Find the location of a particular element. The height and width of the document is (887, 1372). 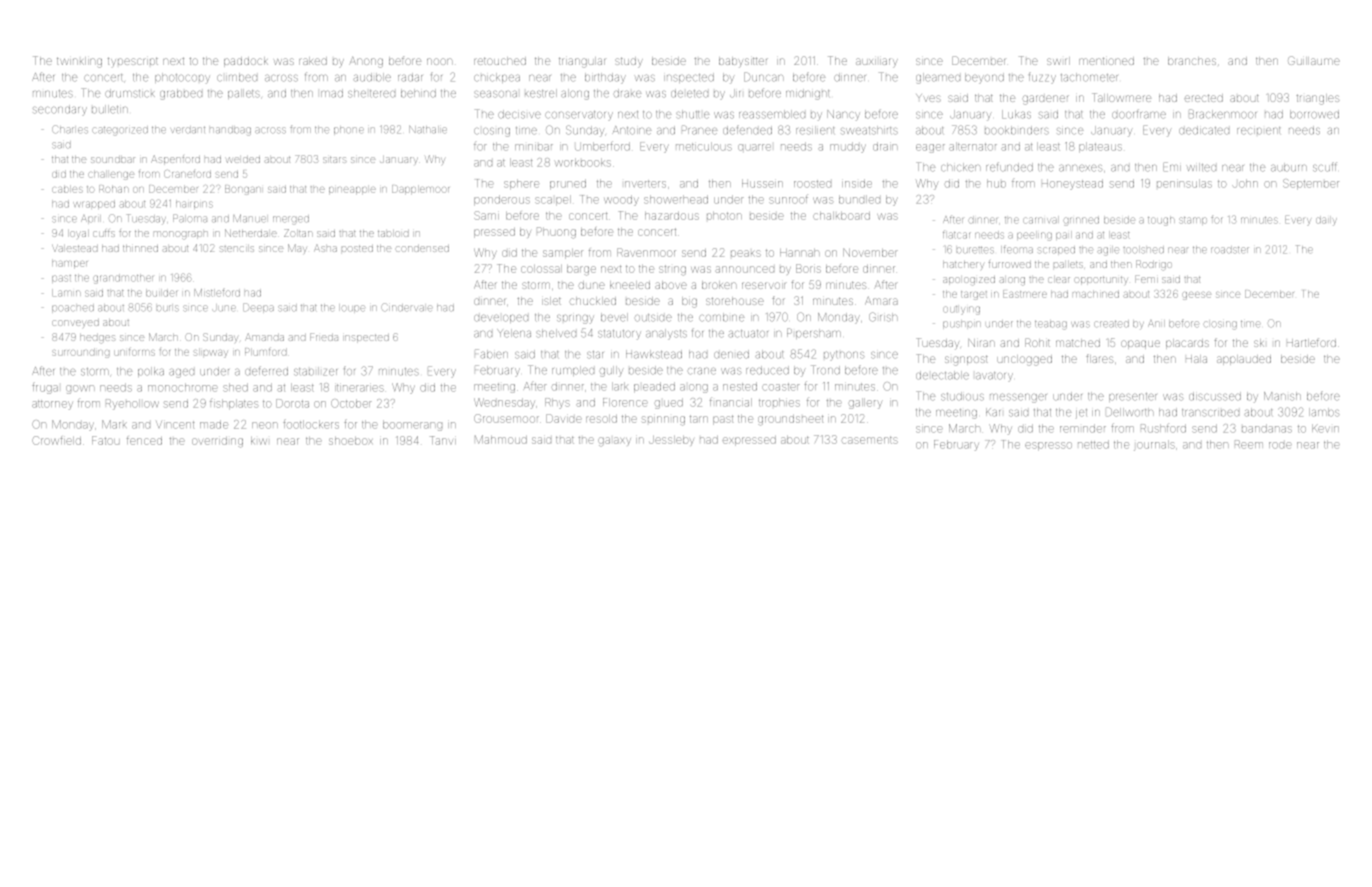

coaster is located at coordinates (781, 387).
